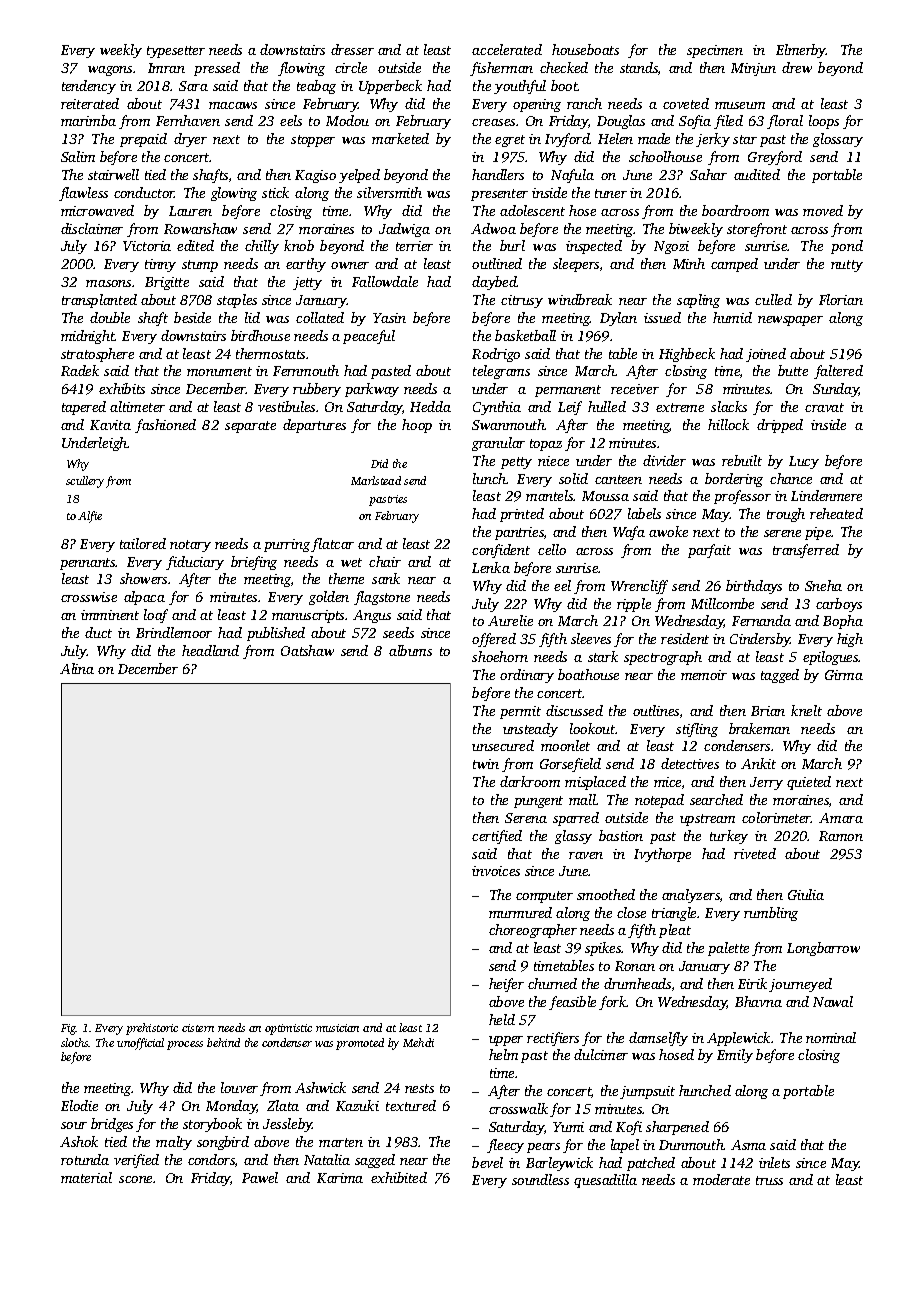 This screenshot has height=1308, width=924. Describe the element at coordinates (77, 668) in the screenshot. I see `Alina` at that location.
